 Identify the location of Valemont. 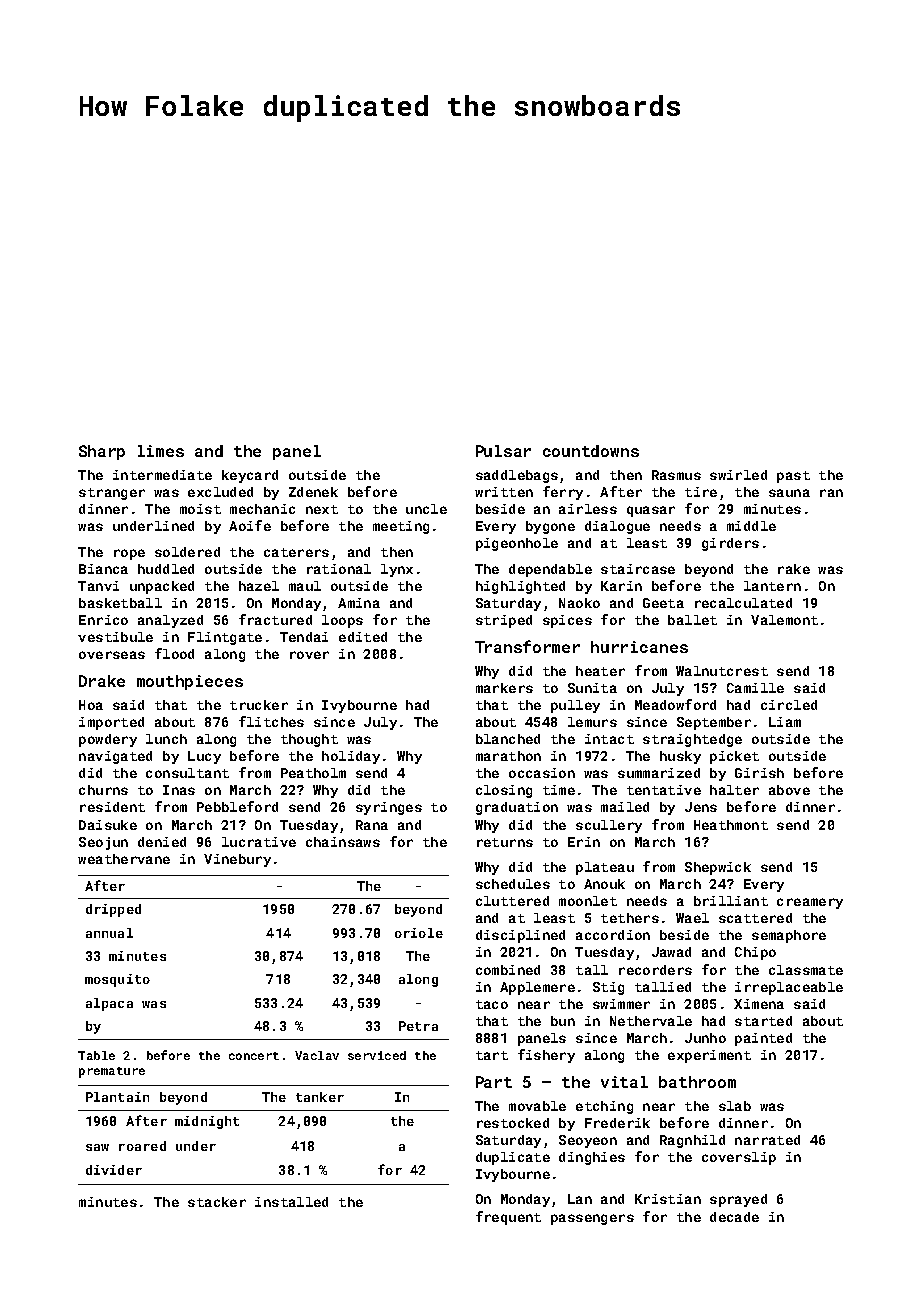
(784, 620).
